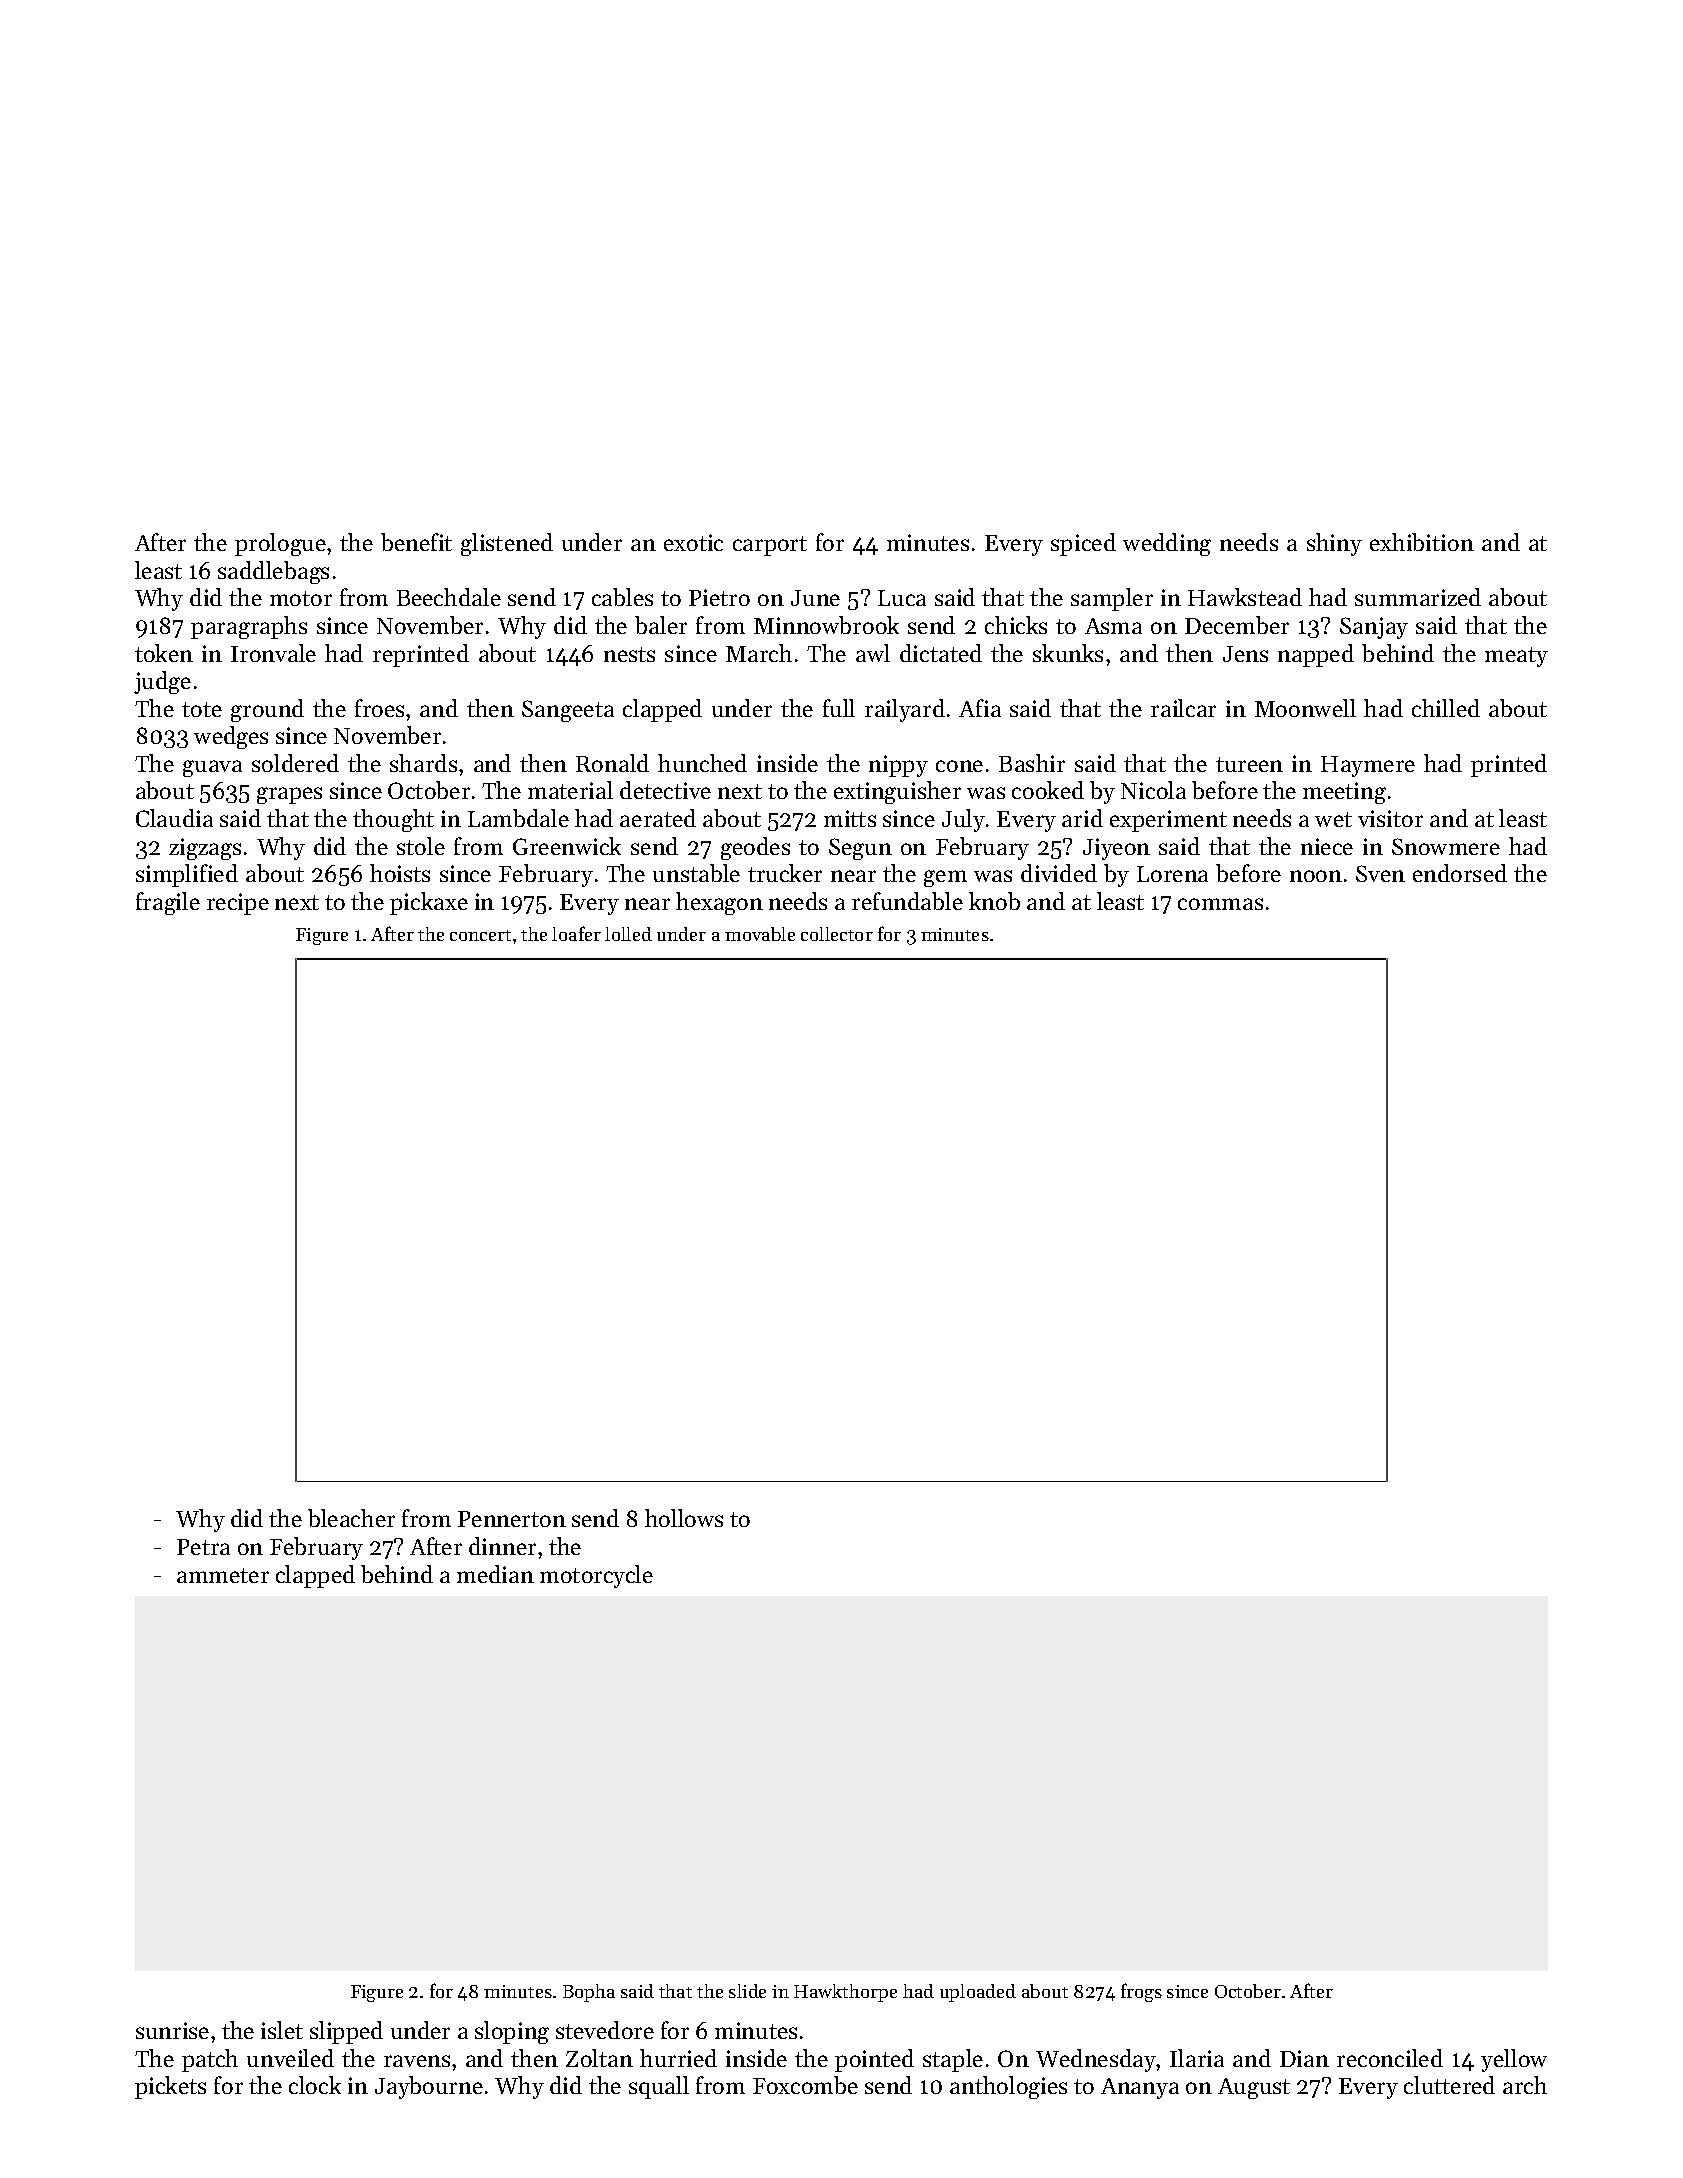  Describe the element at coordinates (755, 848) in the image. I see `geodes` at that location.
